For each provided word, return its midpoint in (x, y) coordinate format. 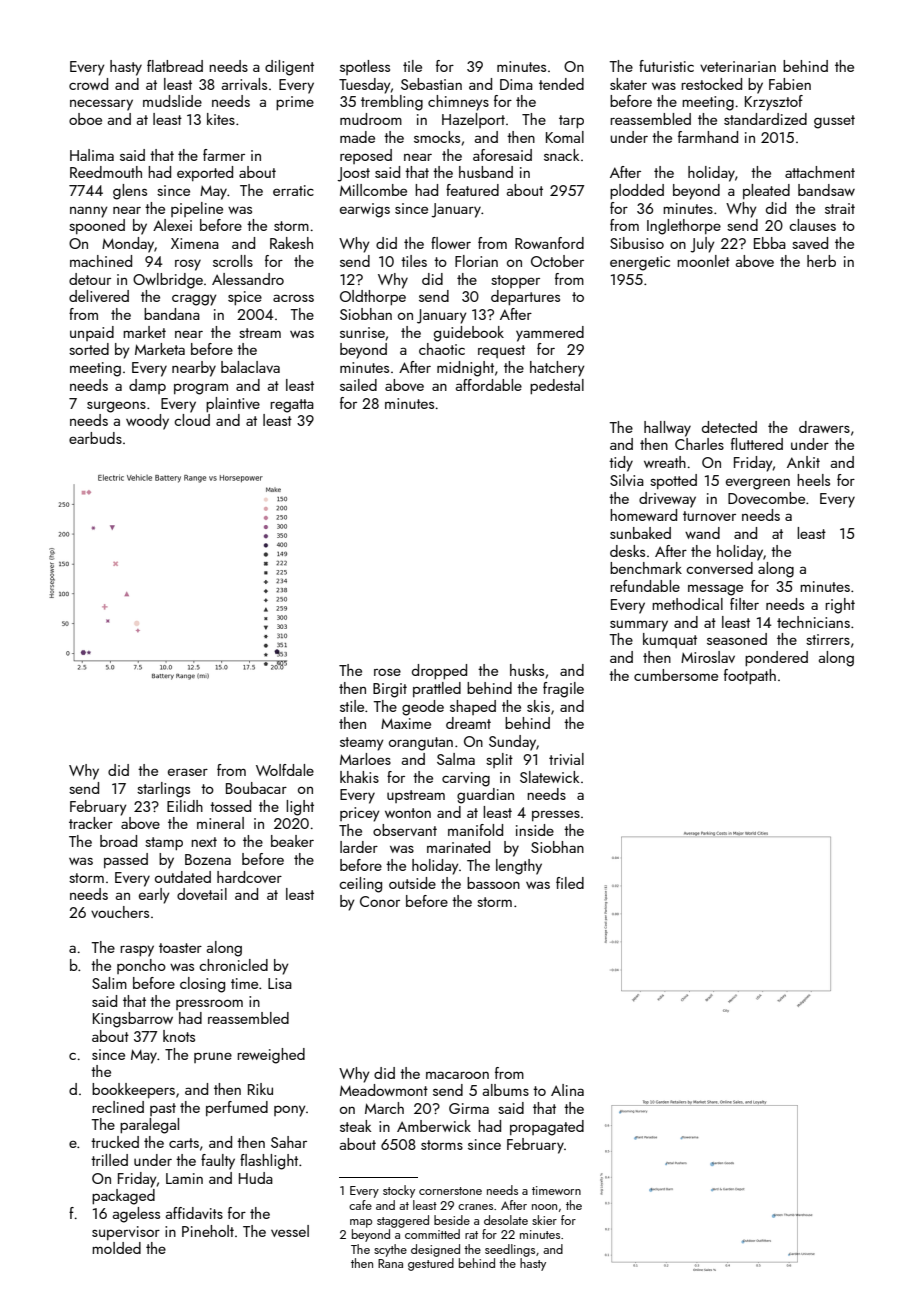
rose (387, 672)
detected (729, 427)
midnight (465, 369)
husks (527, 670)
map (361, 1223)
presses (556, 815)
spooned (97, 226)
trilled (109, 1160)
